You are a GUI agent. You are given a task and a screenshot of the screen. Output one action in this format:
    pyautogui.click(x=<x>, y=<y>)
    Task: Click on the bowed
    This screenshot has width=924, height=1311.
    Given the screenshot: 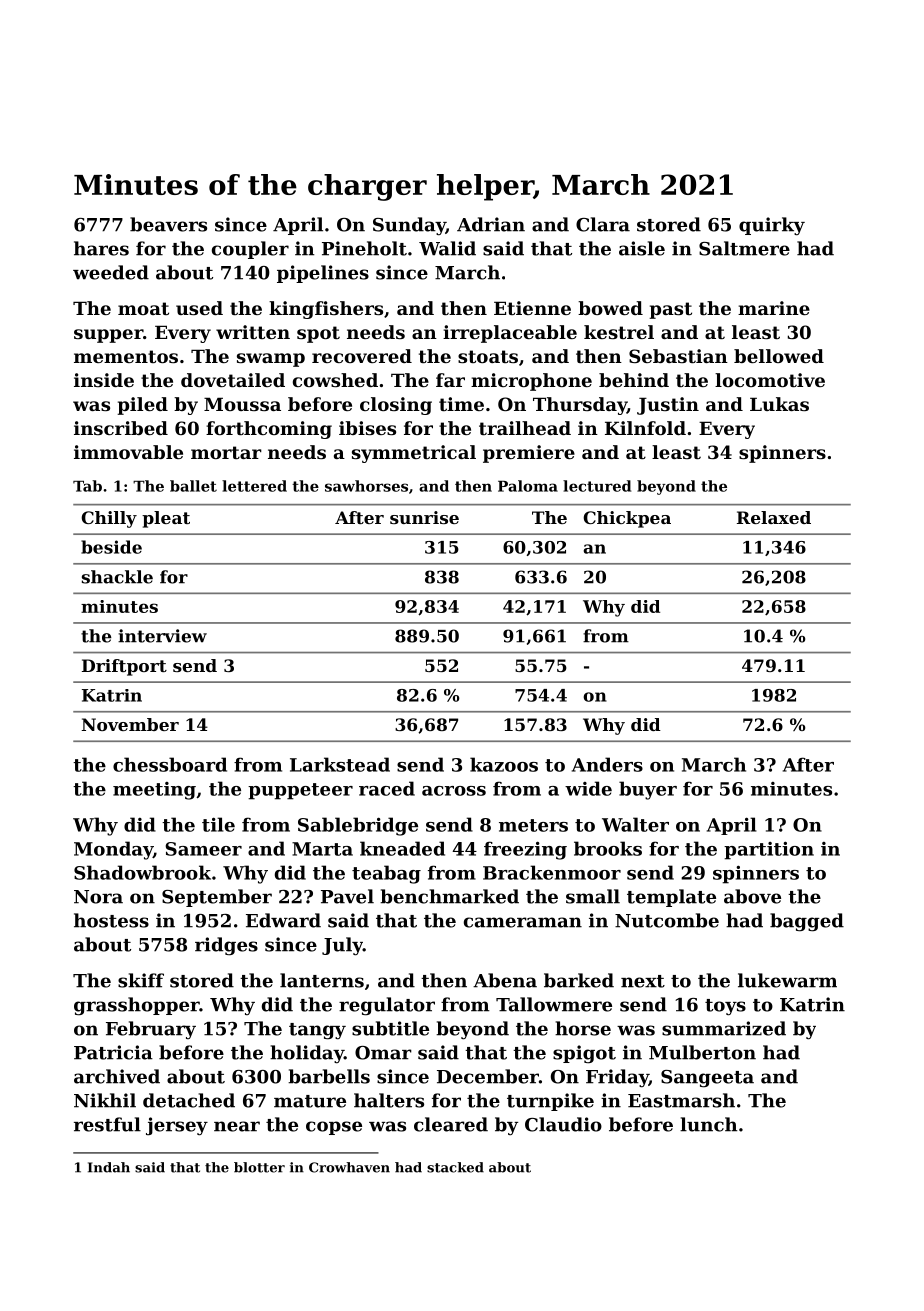 What is the action you would take?
    pyautogui.click(x=610, y=308)
